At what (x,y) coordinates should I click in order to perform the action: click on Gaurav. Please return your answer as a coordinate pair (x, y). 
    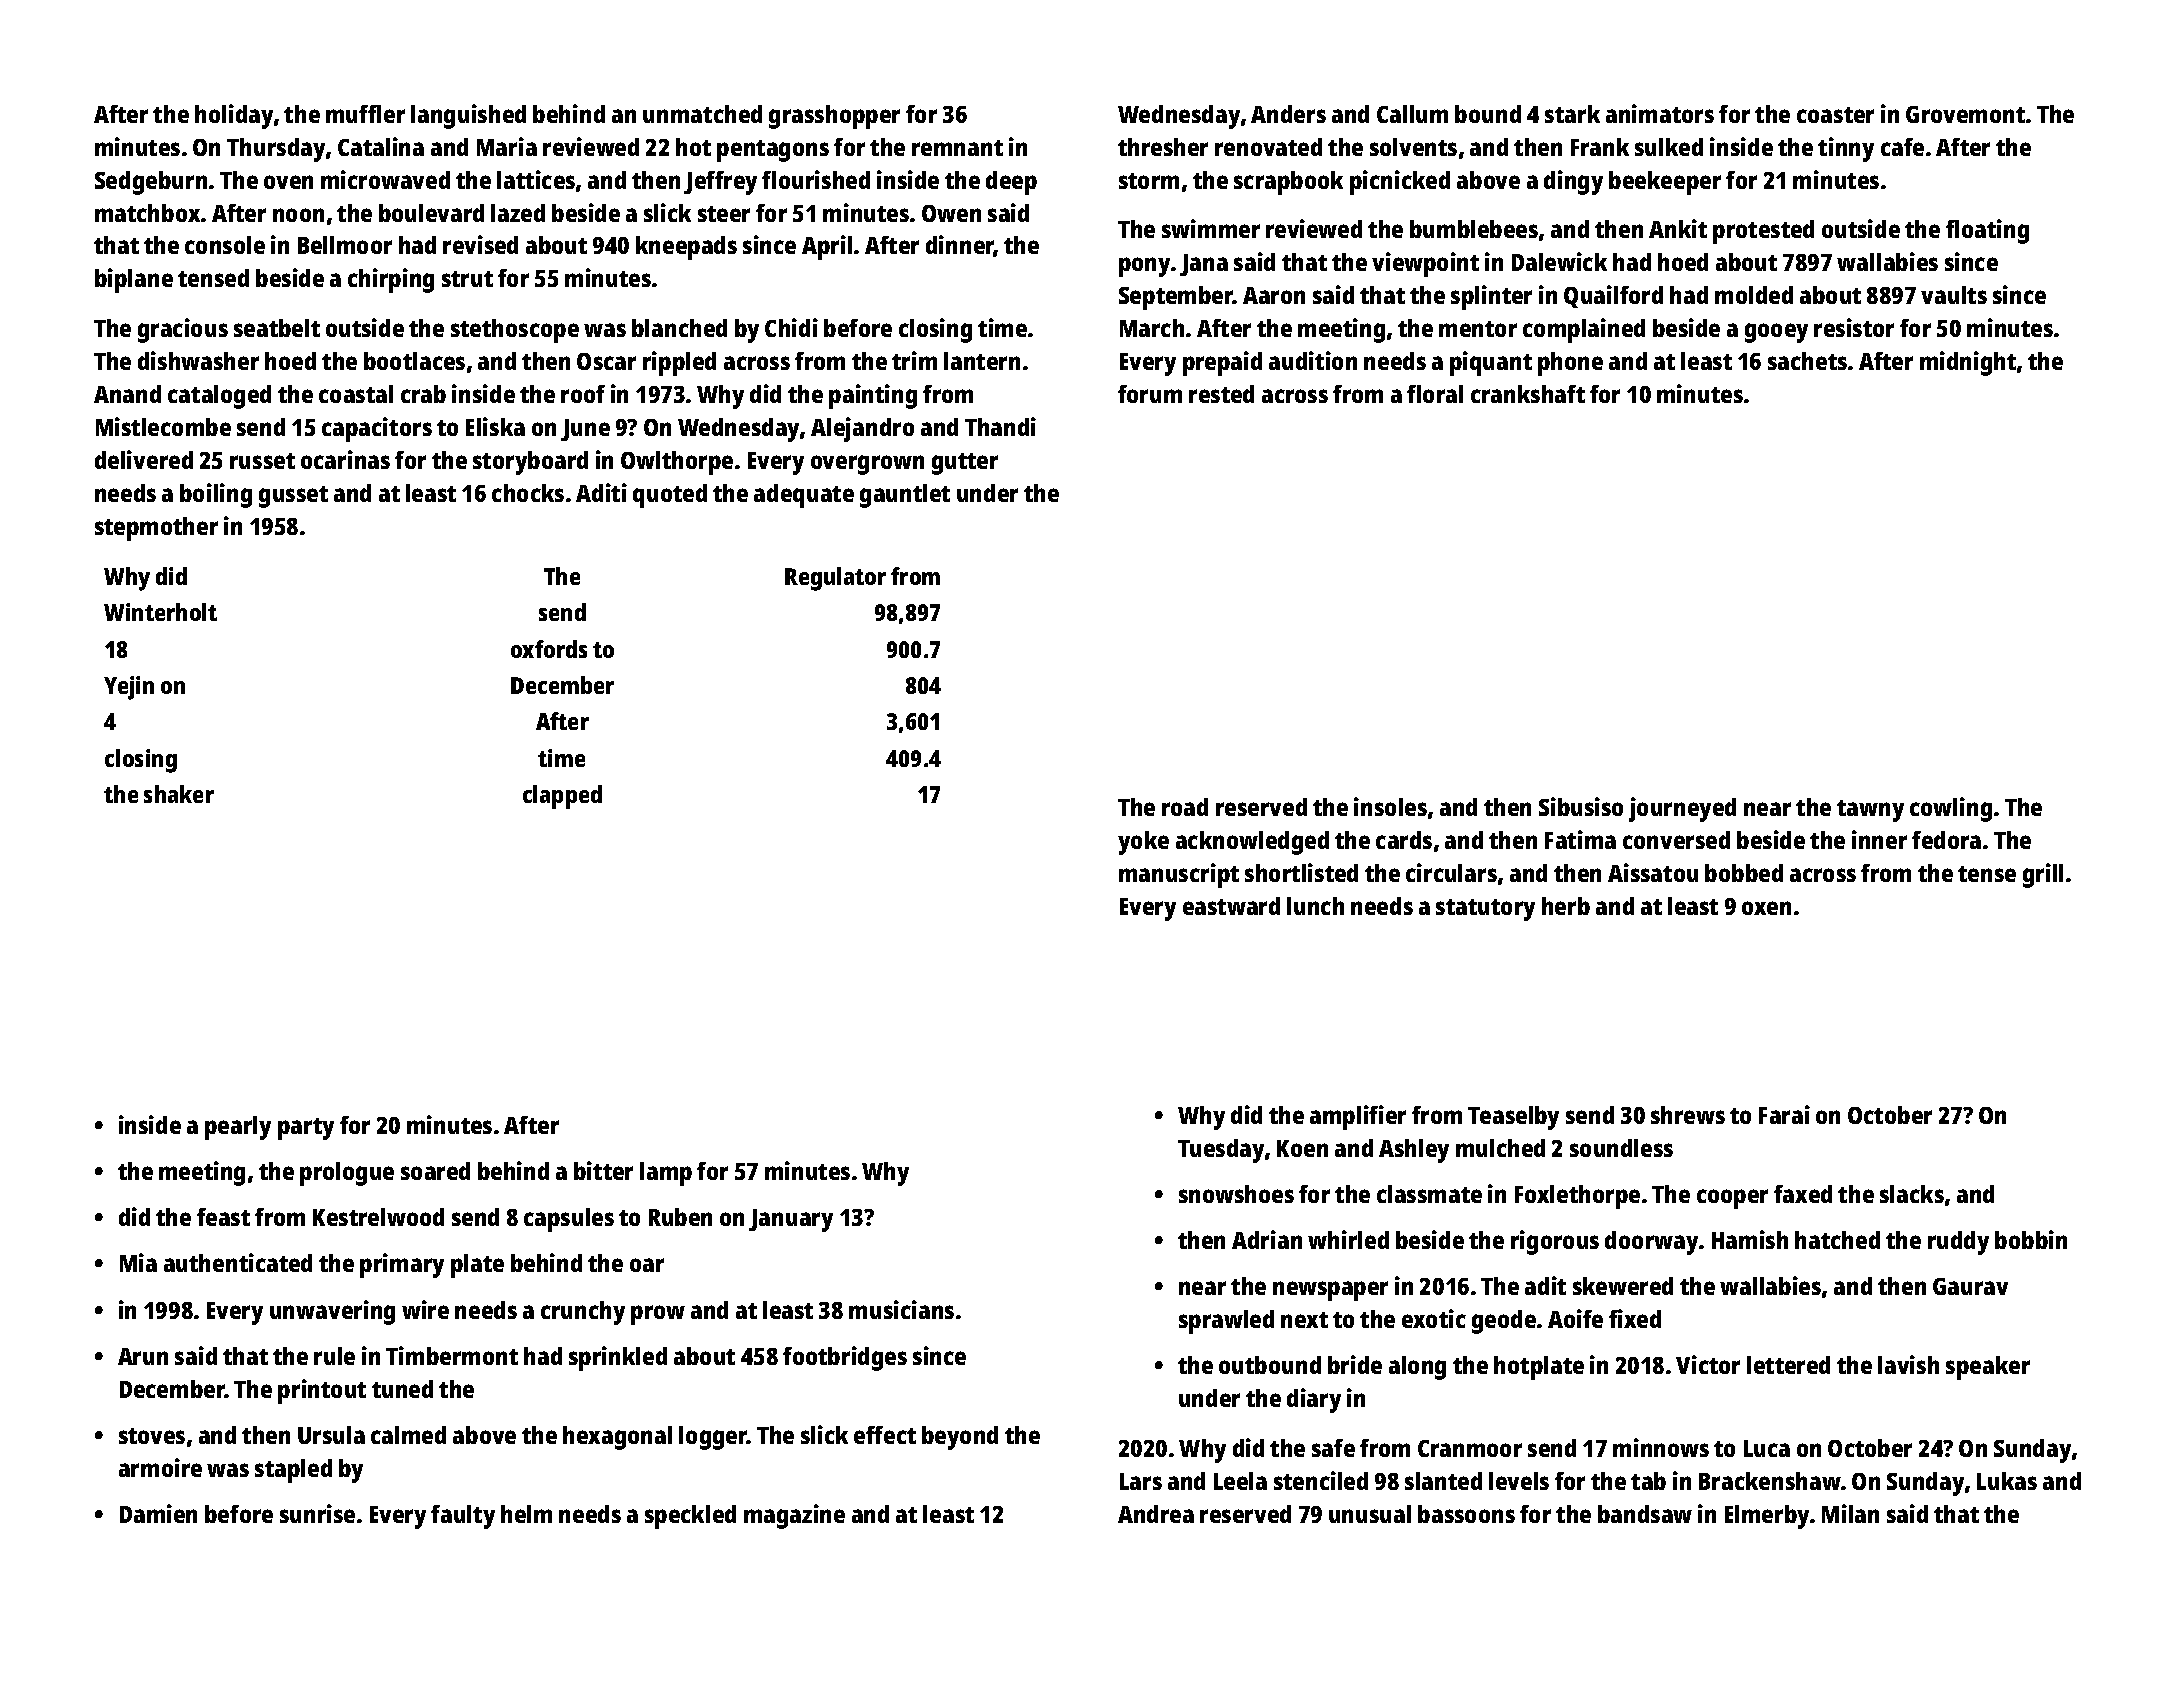
    Looking at the image, I should click on (1970, 1286).
